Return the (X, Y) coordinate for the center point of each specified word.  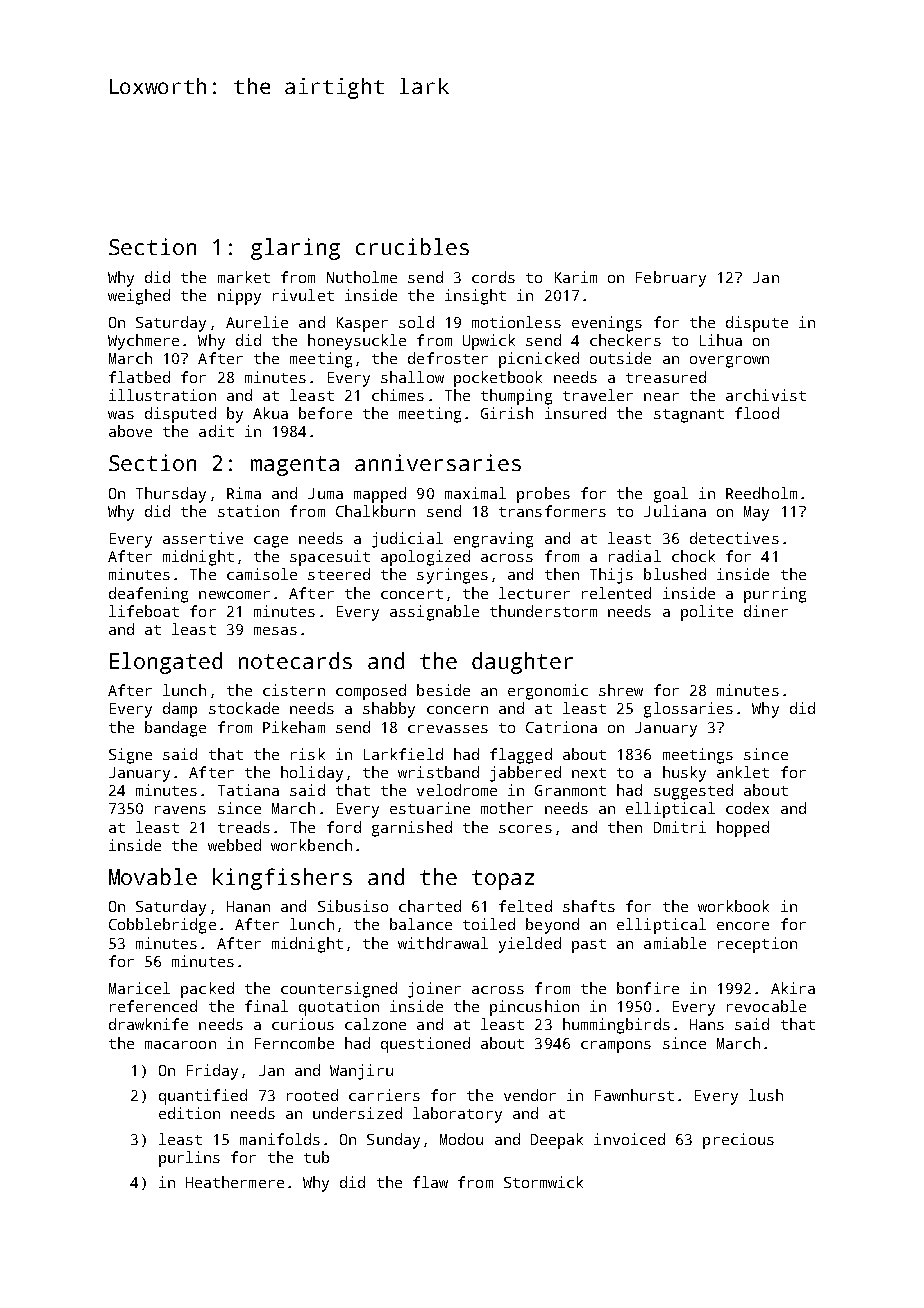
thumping (516, 397)
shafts (589, 906)
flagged (521, 756)
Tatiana (248, 790)
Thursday (171, 495)
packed (207, 990)
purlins (189, 1159)
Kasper (362, 324)
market (244, 277)
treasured (666, 377)
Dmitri (680, 827)
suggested (693, 792)
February (671, 279)
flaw (430, 1182)
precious (738, 1141)
